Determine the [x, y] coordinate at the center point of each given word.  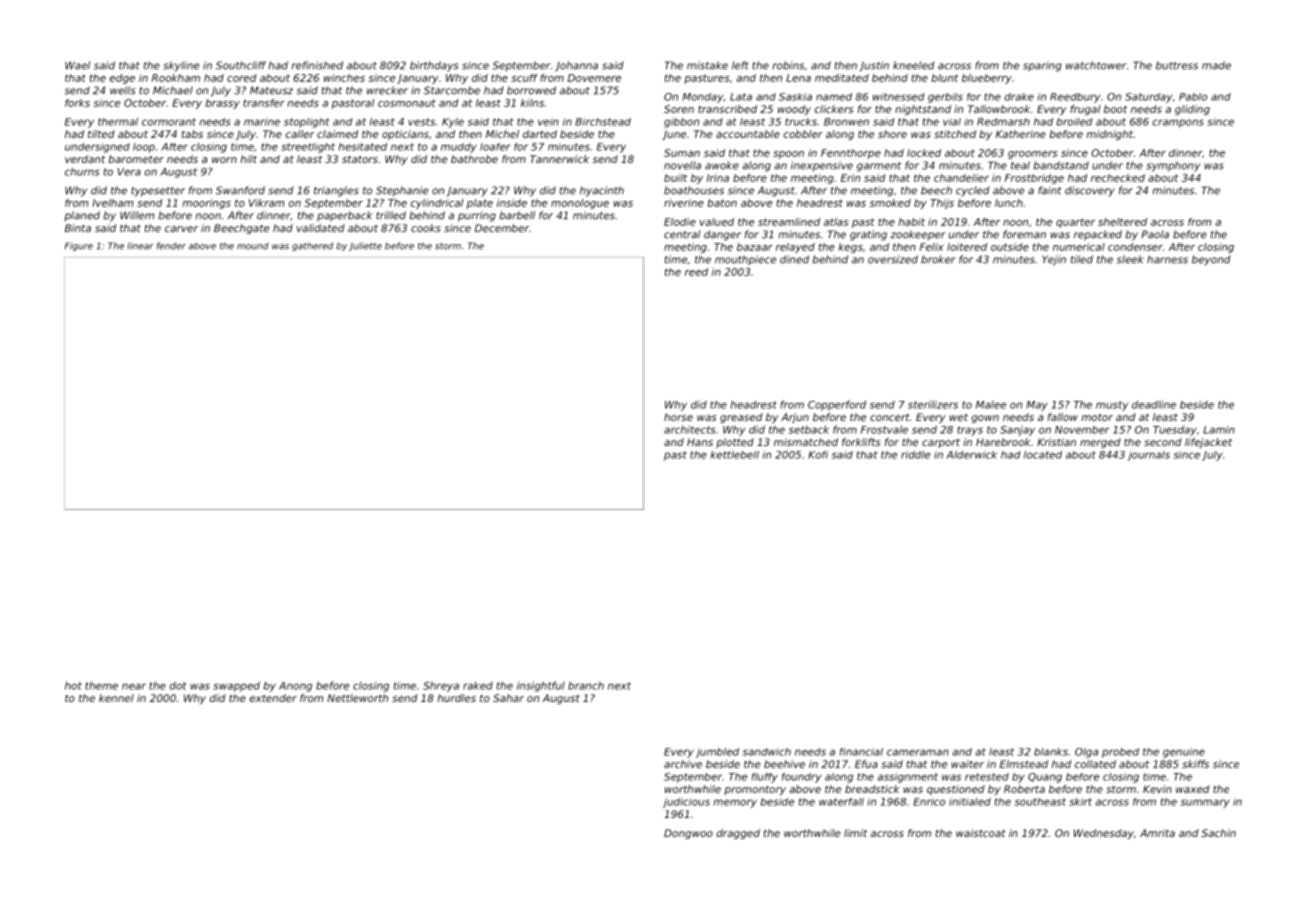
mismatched [806, 442]
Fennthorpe [851, 154]
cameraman [918, 752]
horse [678, 417]
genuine [1184, 753]
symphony [1173, 166]
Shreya [441, 687]
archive [683, 764]
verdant [85, 159]
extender [273, 698]
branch [586, 685]
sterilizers [933, 404]
